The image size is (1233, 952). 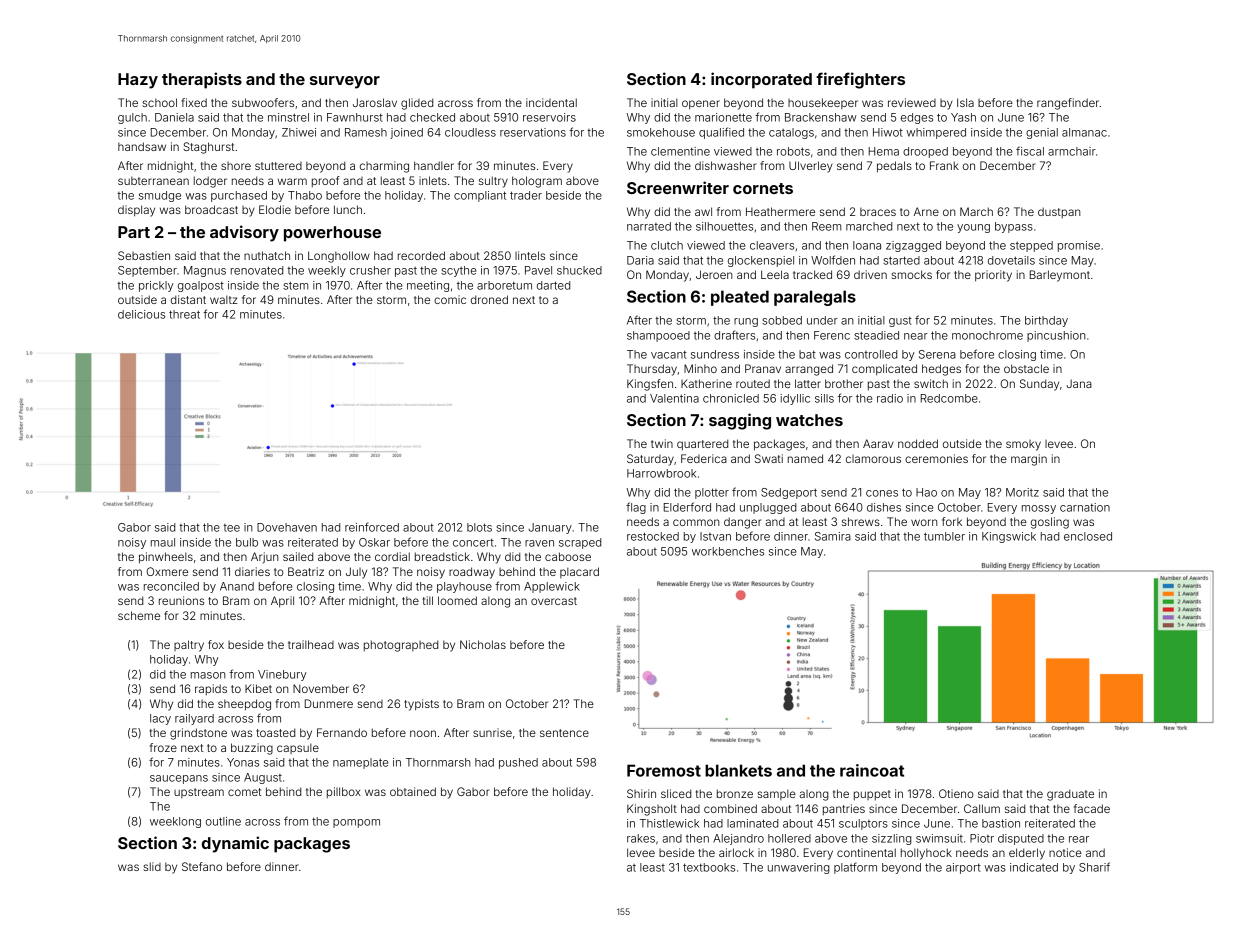 I want to click on darted, so click(x=553, y=285).
